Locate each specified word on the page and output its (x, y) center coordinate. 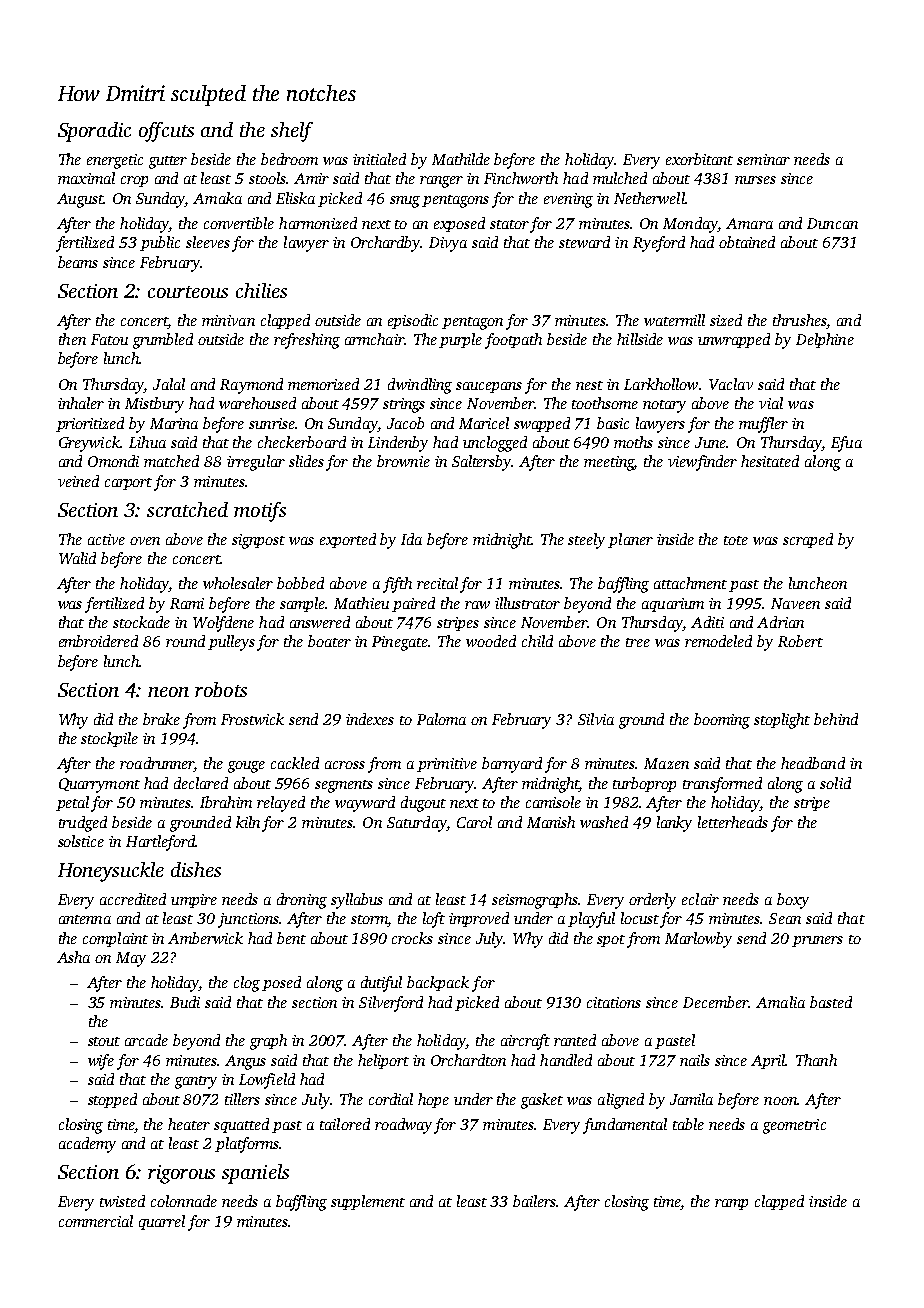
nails (695, 1060)
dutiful (381, 984)
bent (291, 938)
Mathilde (461, 159)
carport (128, 484)
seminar (763, 159)
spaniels (255, 1174)
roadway (403, 1126)
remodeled (718, 641)
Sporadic (94, 132)
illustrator (527, 603)
